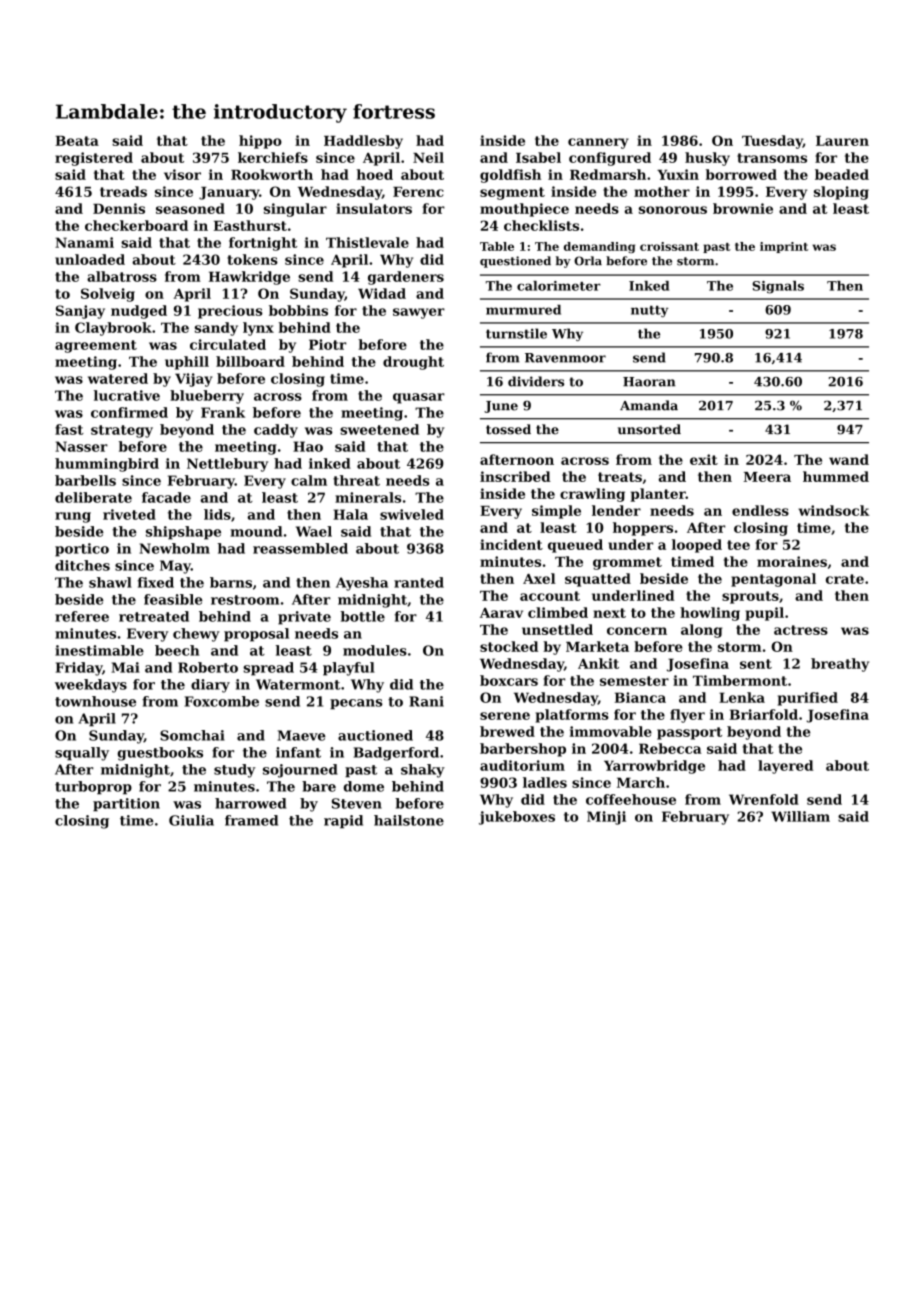  What do you see at coordinates (849, 459) in the image?
I see `wand` at bounding box center [849, 459].
